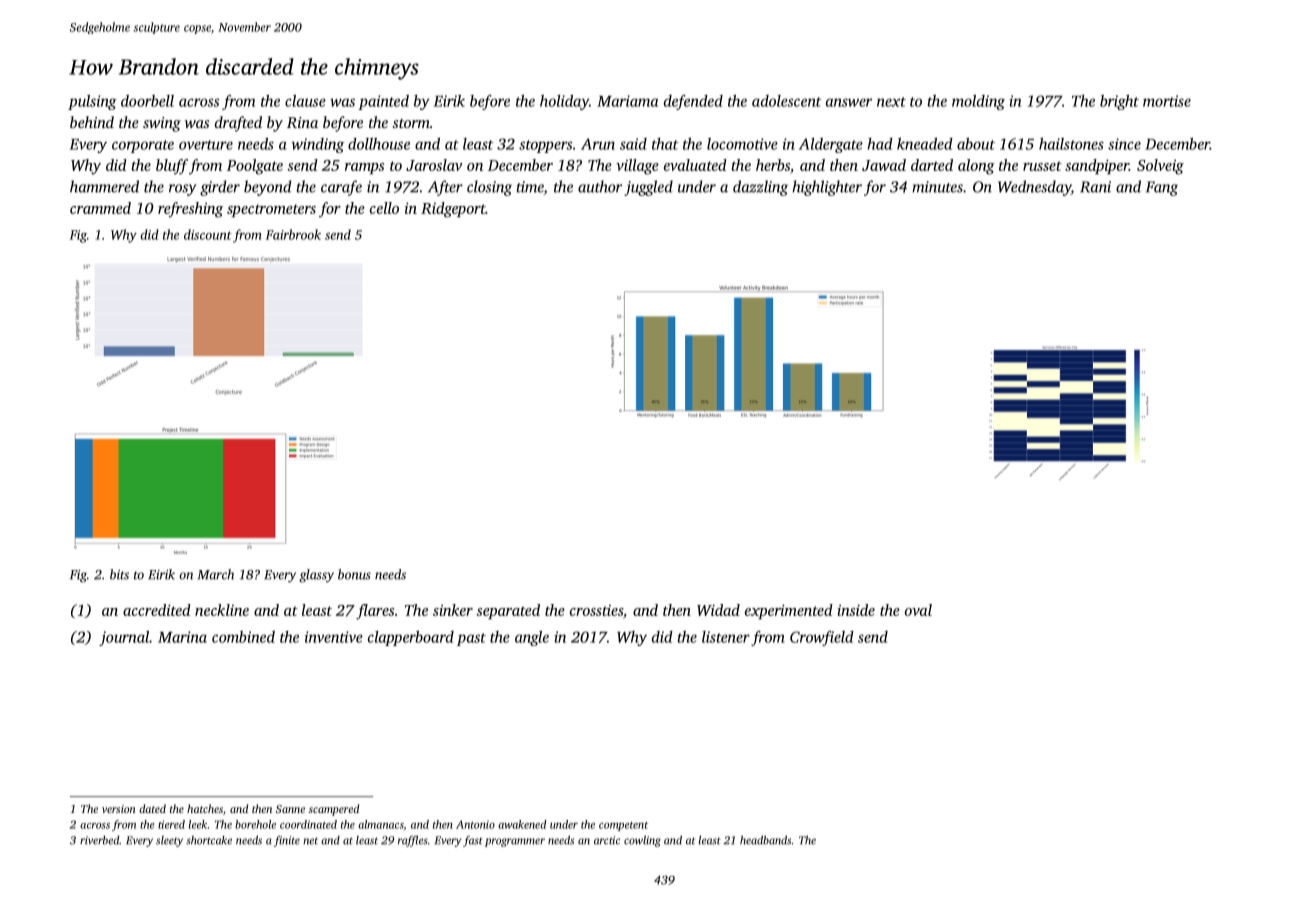  I want to click on bits, so click(119, 574).
